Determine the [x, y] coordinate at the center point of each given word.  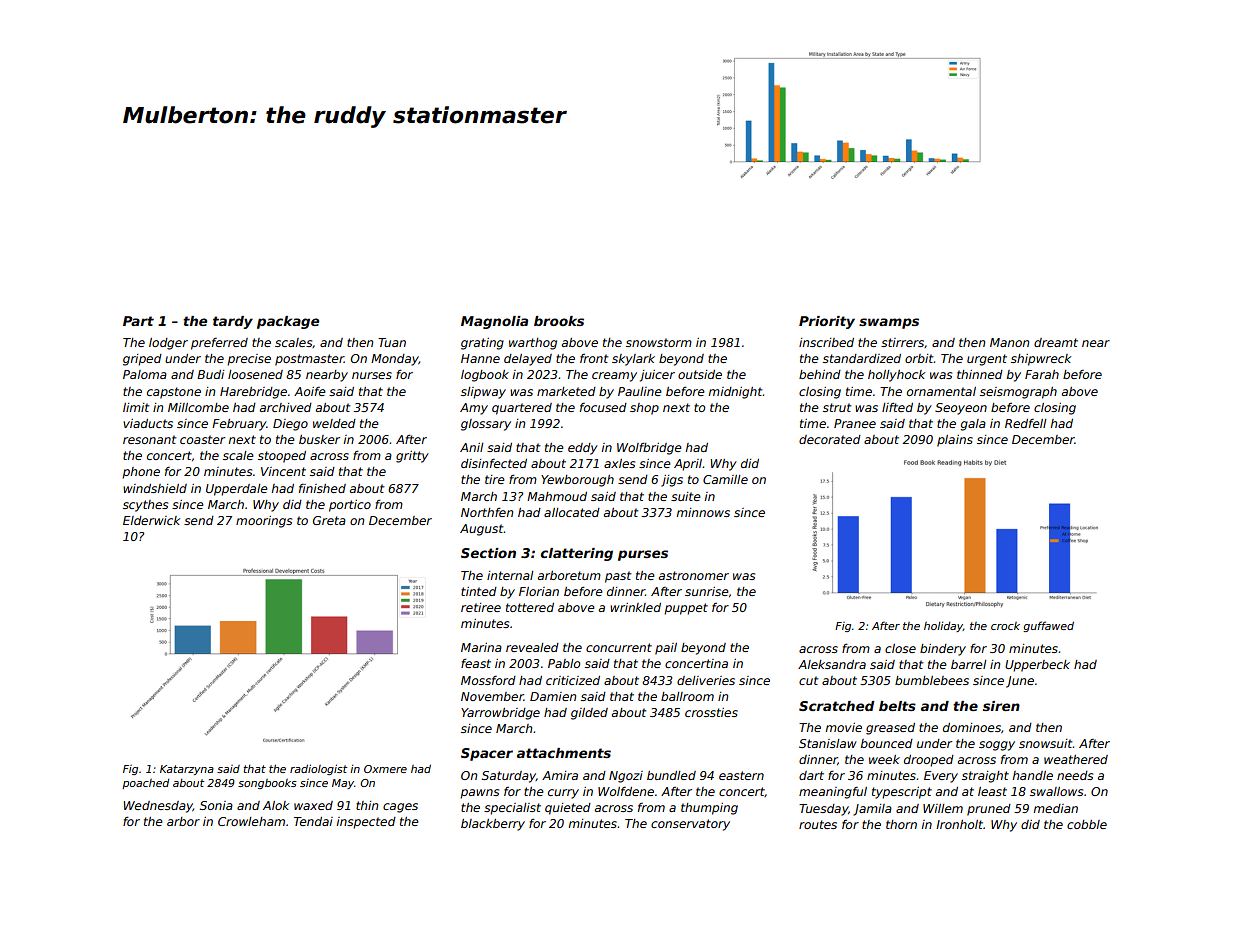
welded [334, 423]
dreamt [1056, 342]
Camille [725, 479]
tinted [479, 591]
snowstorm [659, 342]
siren [1001, 706]
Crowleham [251, 821]
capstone [174, 393]
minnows [703, 512]
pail [666, 649]
